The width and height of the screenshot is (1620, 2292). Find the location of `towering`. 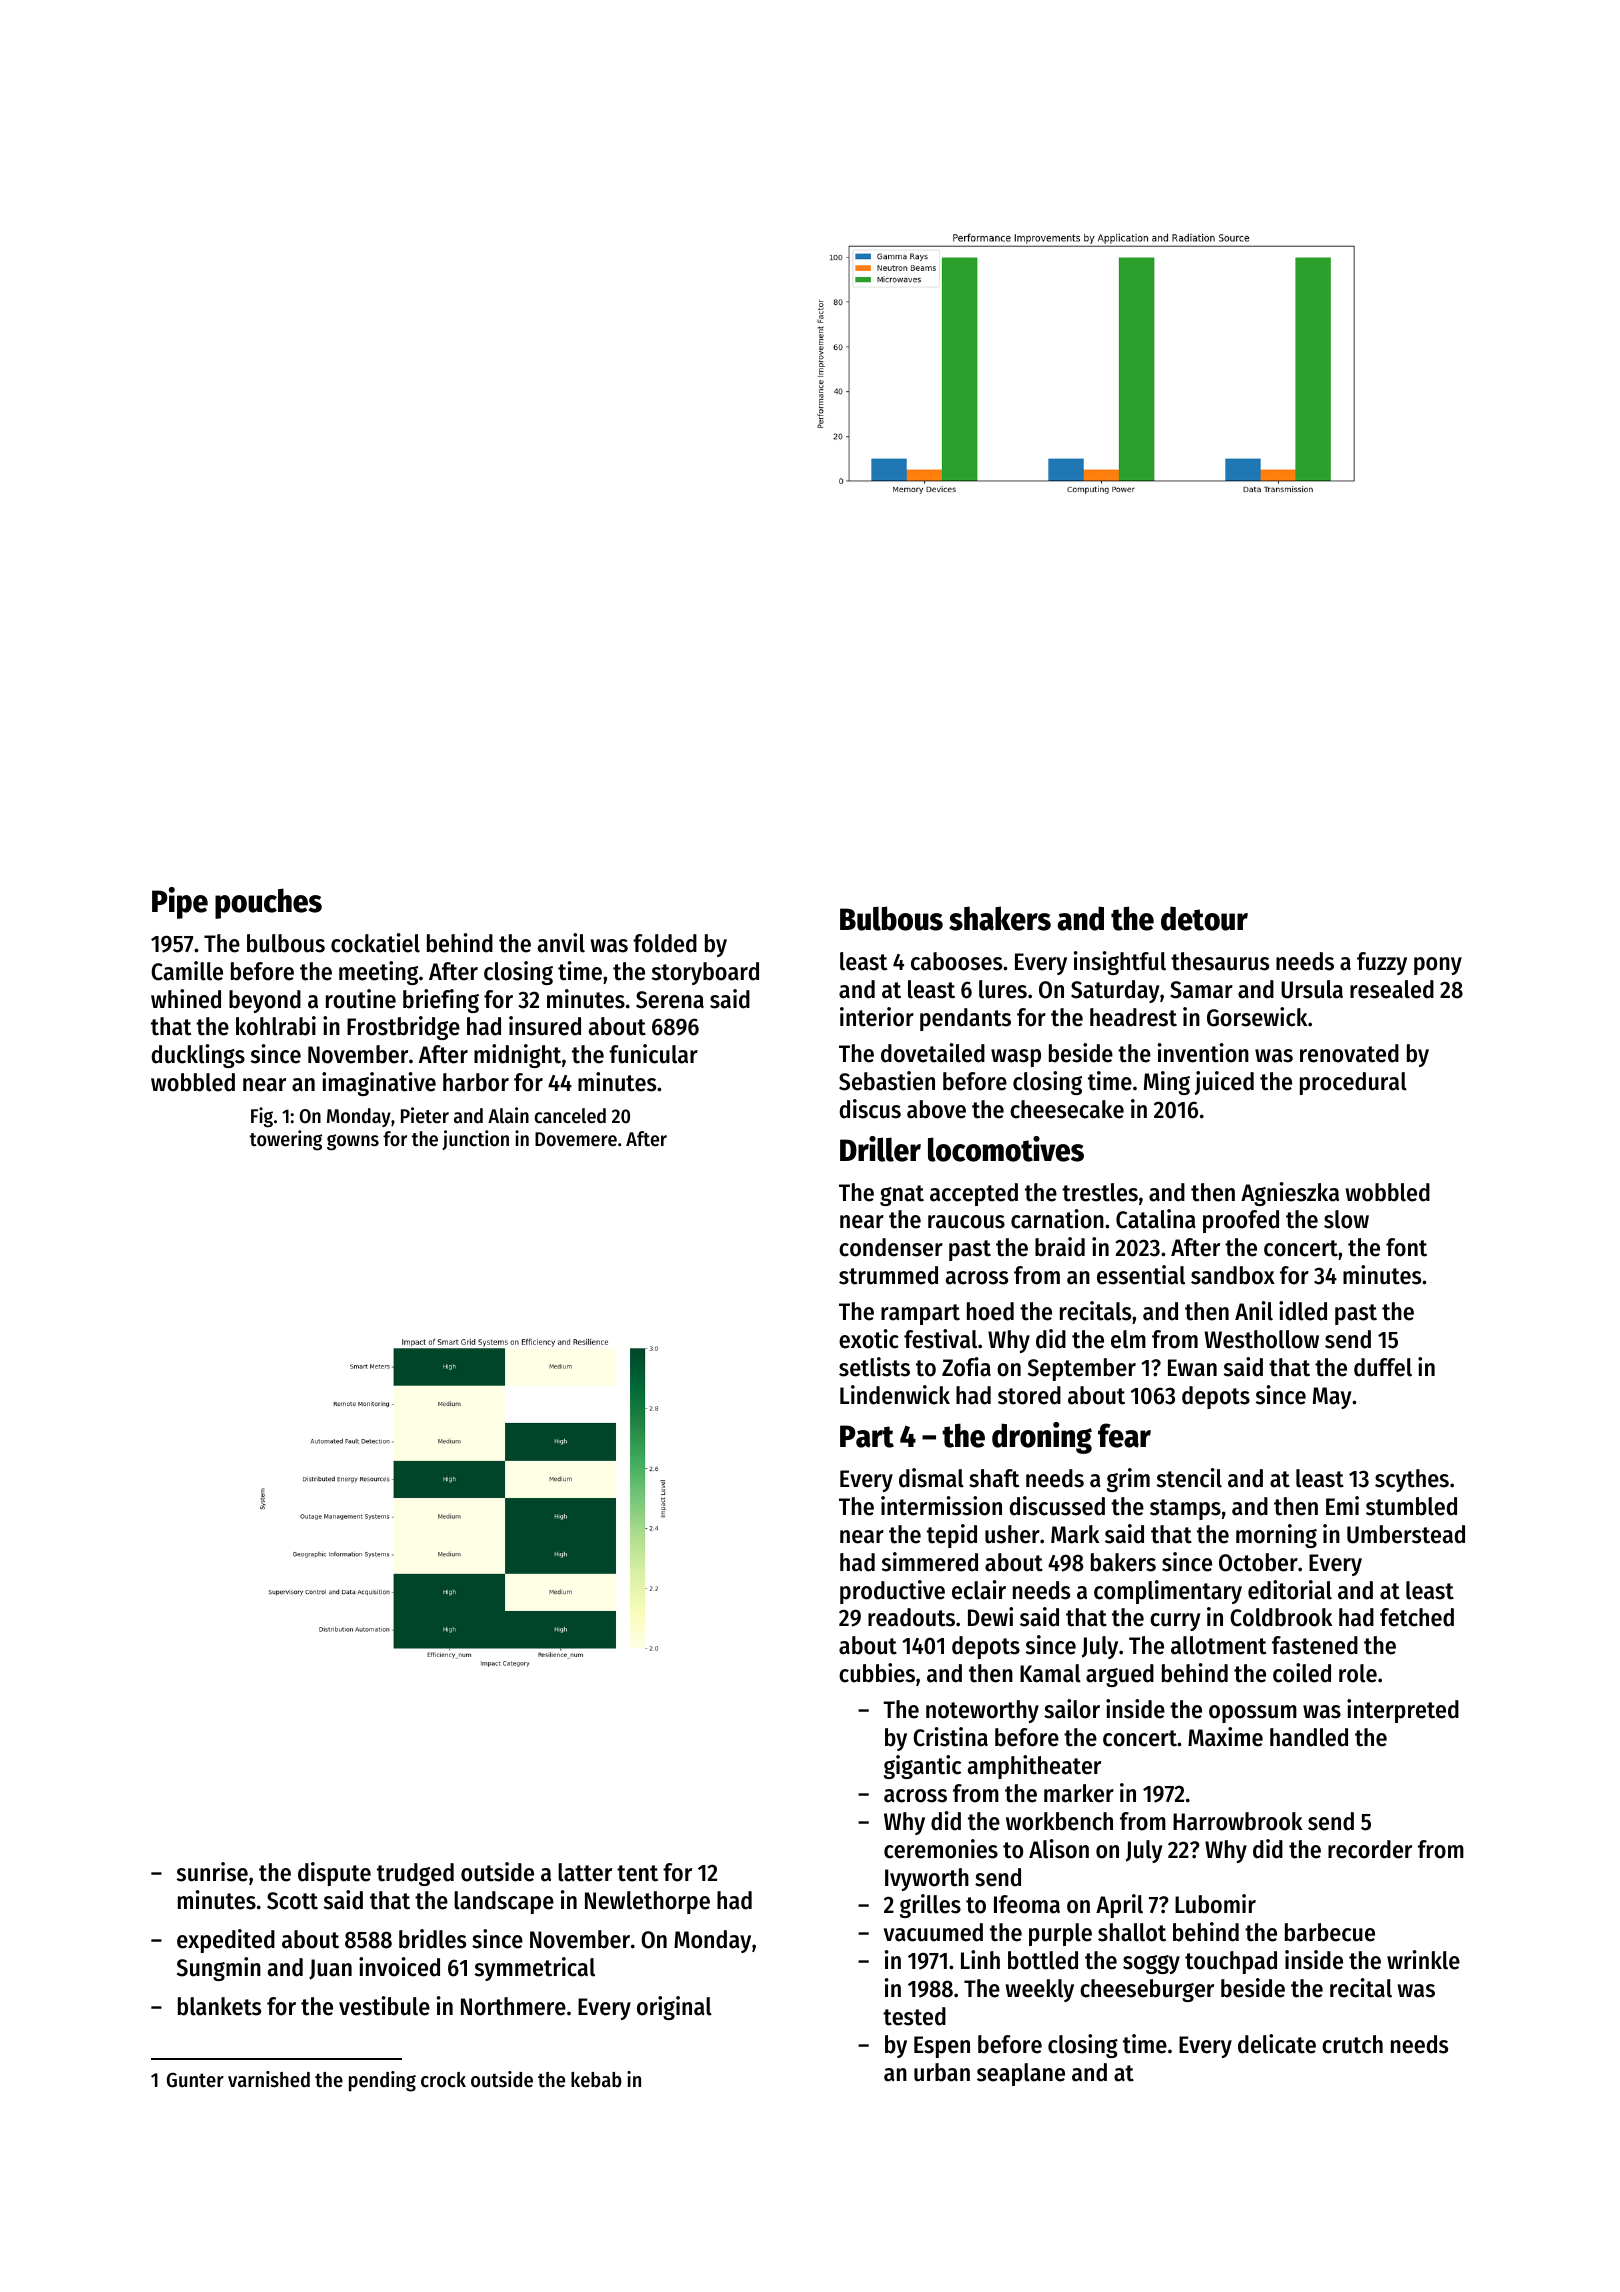

towering is located at coordinates (286, 1140).
